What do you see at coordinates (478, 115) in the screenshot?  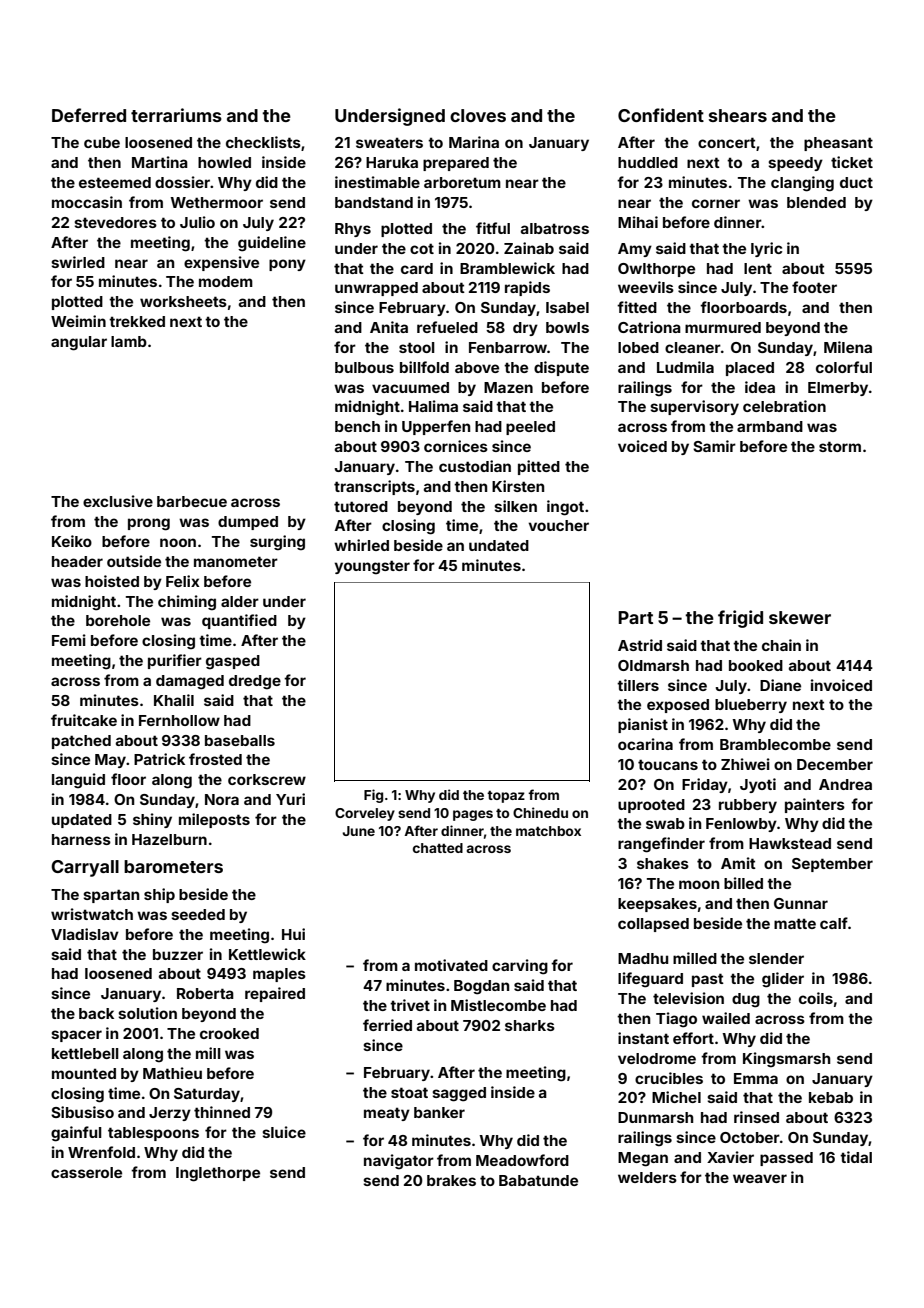 I see `cloves` at bounding box center [478, 115].
